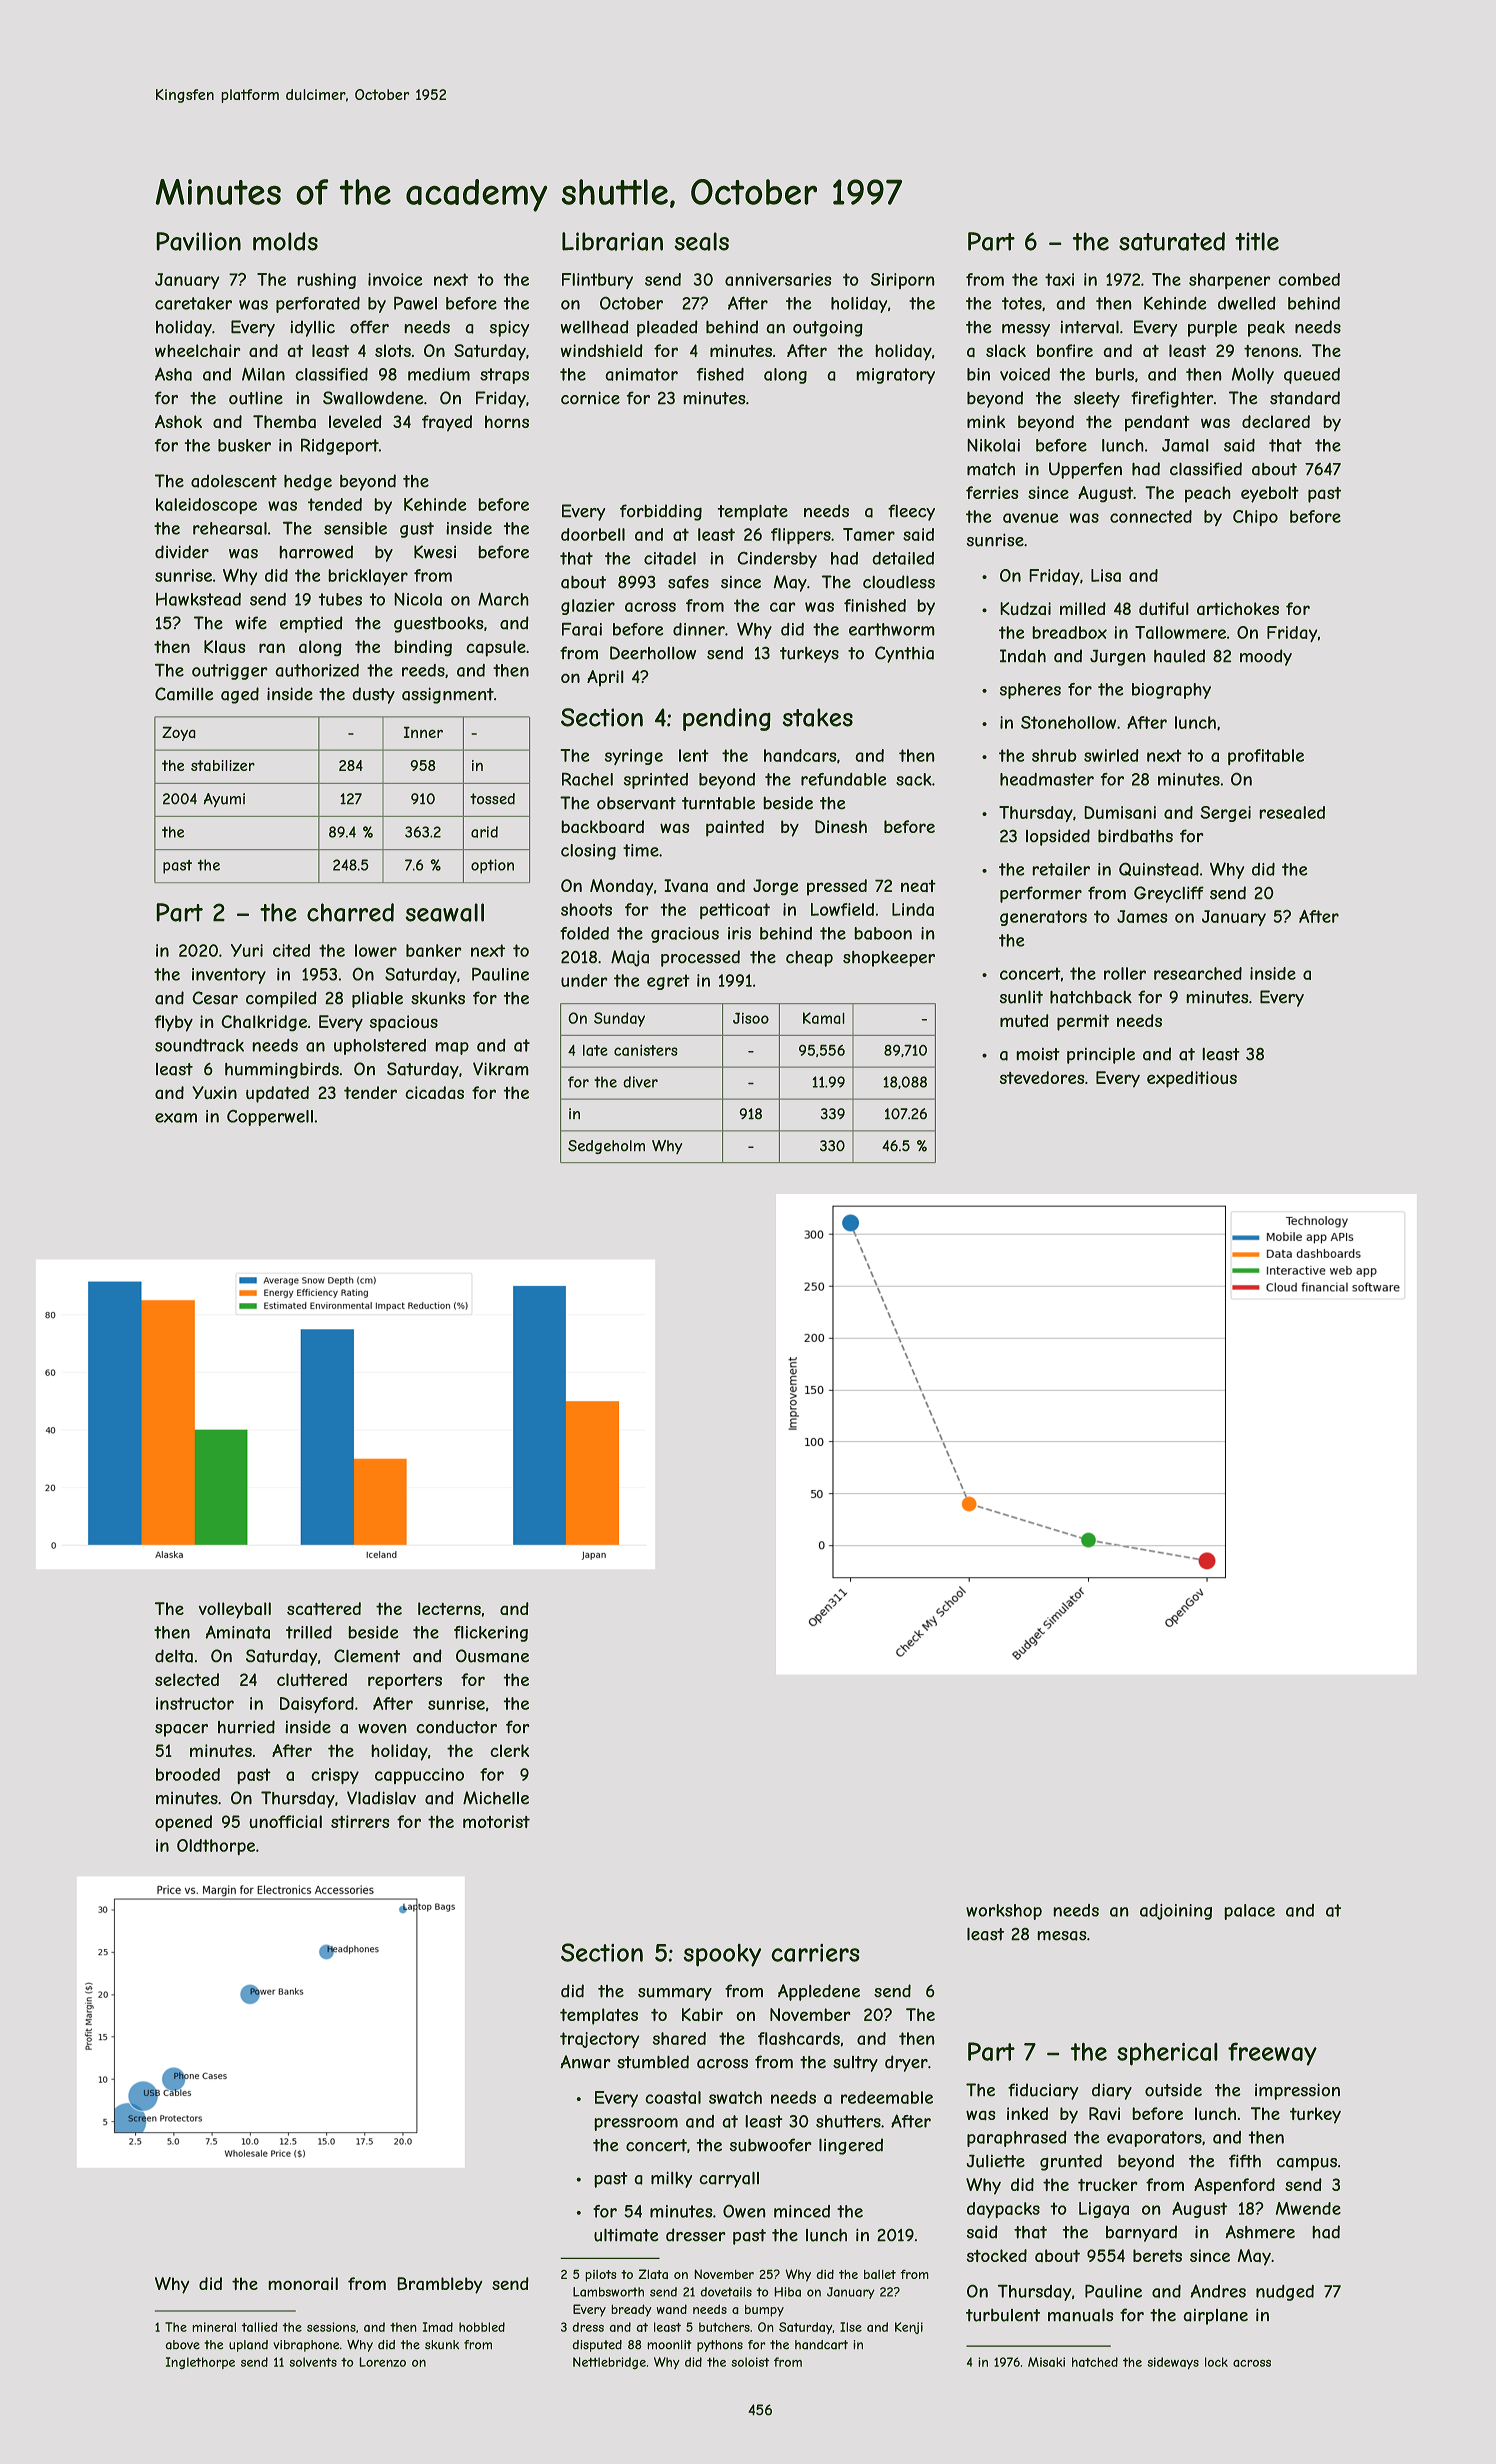 This image has height=2464, width=1496. What do you see at coordinates (178, 421) in the image?
I see `Ashok` at bounding box center [178, 421].
